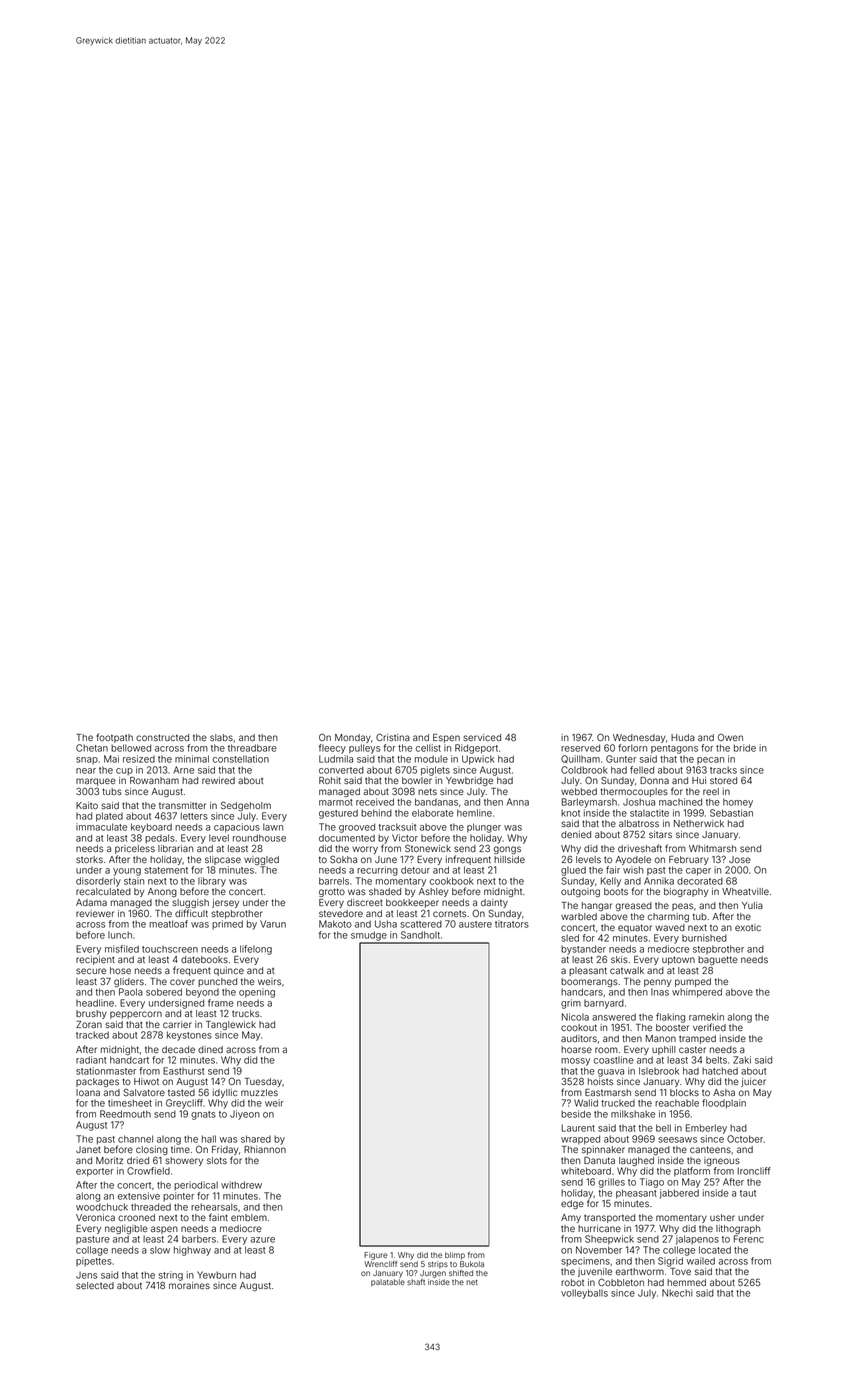 The image size is (849, 1400). Describe the element at coordinates (724, 1092) in the page. I see `Asha` at that location.
